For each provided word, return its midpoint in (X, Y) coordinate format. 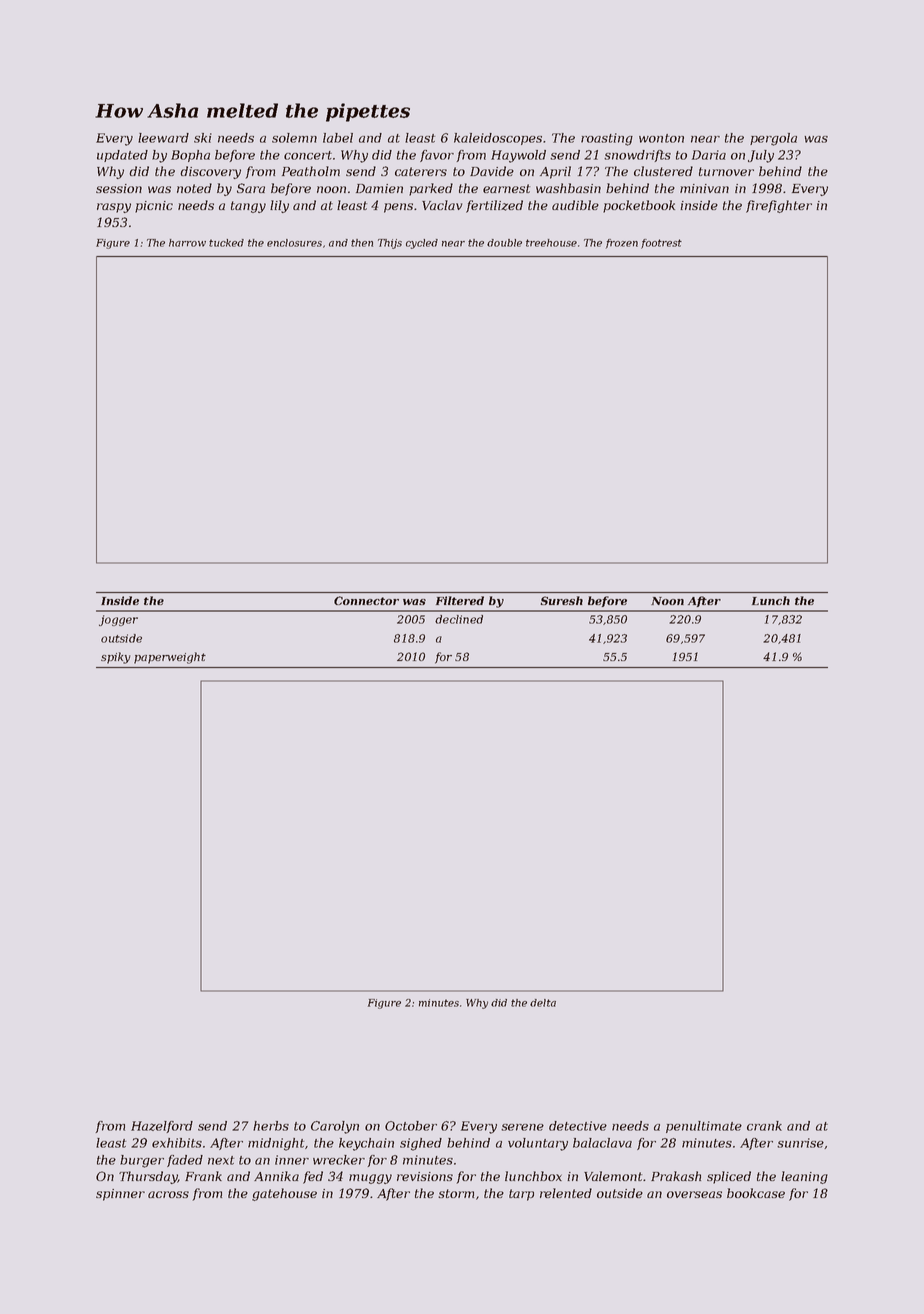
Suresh (562, 600)
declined (459, 619)
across (168, 1194)
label (338, 138)
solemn (294, 138)
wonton (661, 138)
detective (578, 1126)
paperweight (170, 658)
